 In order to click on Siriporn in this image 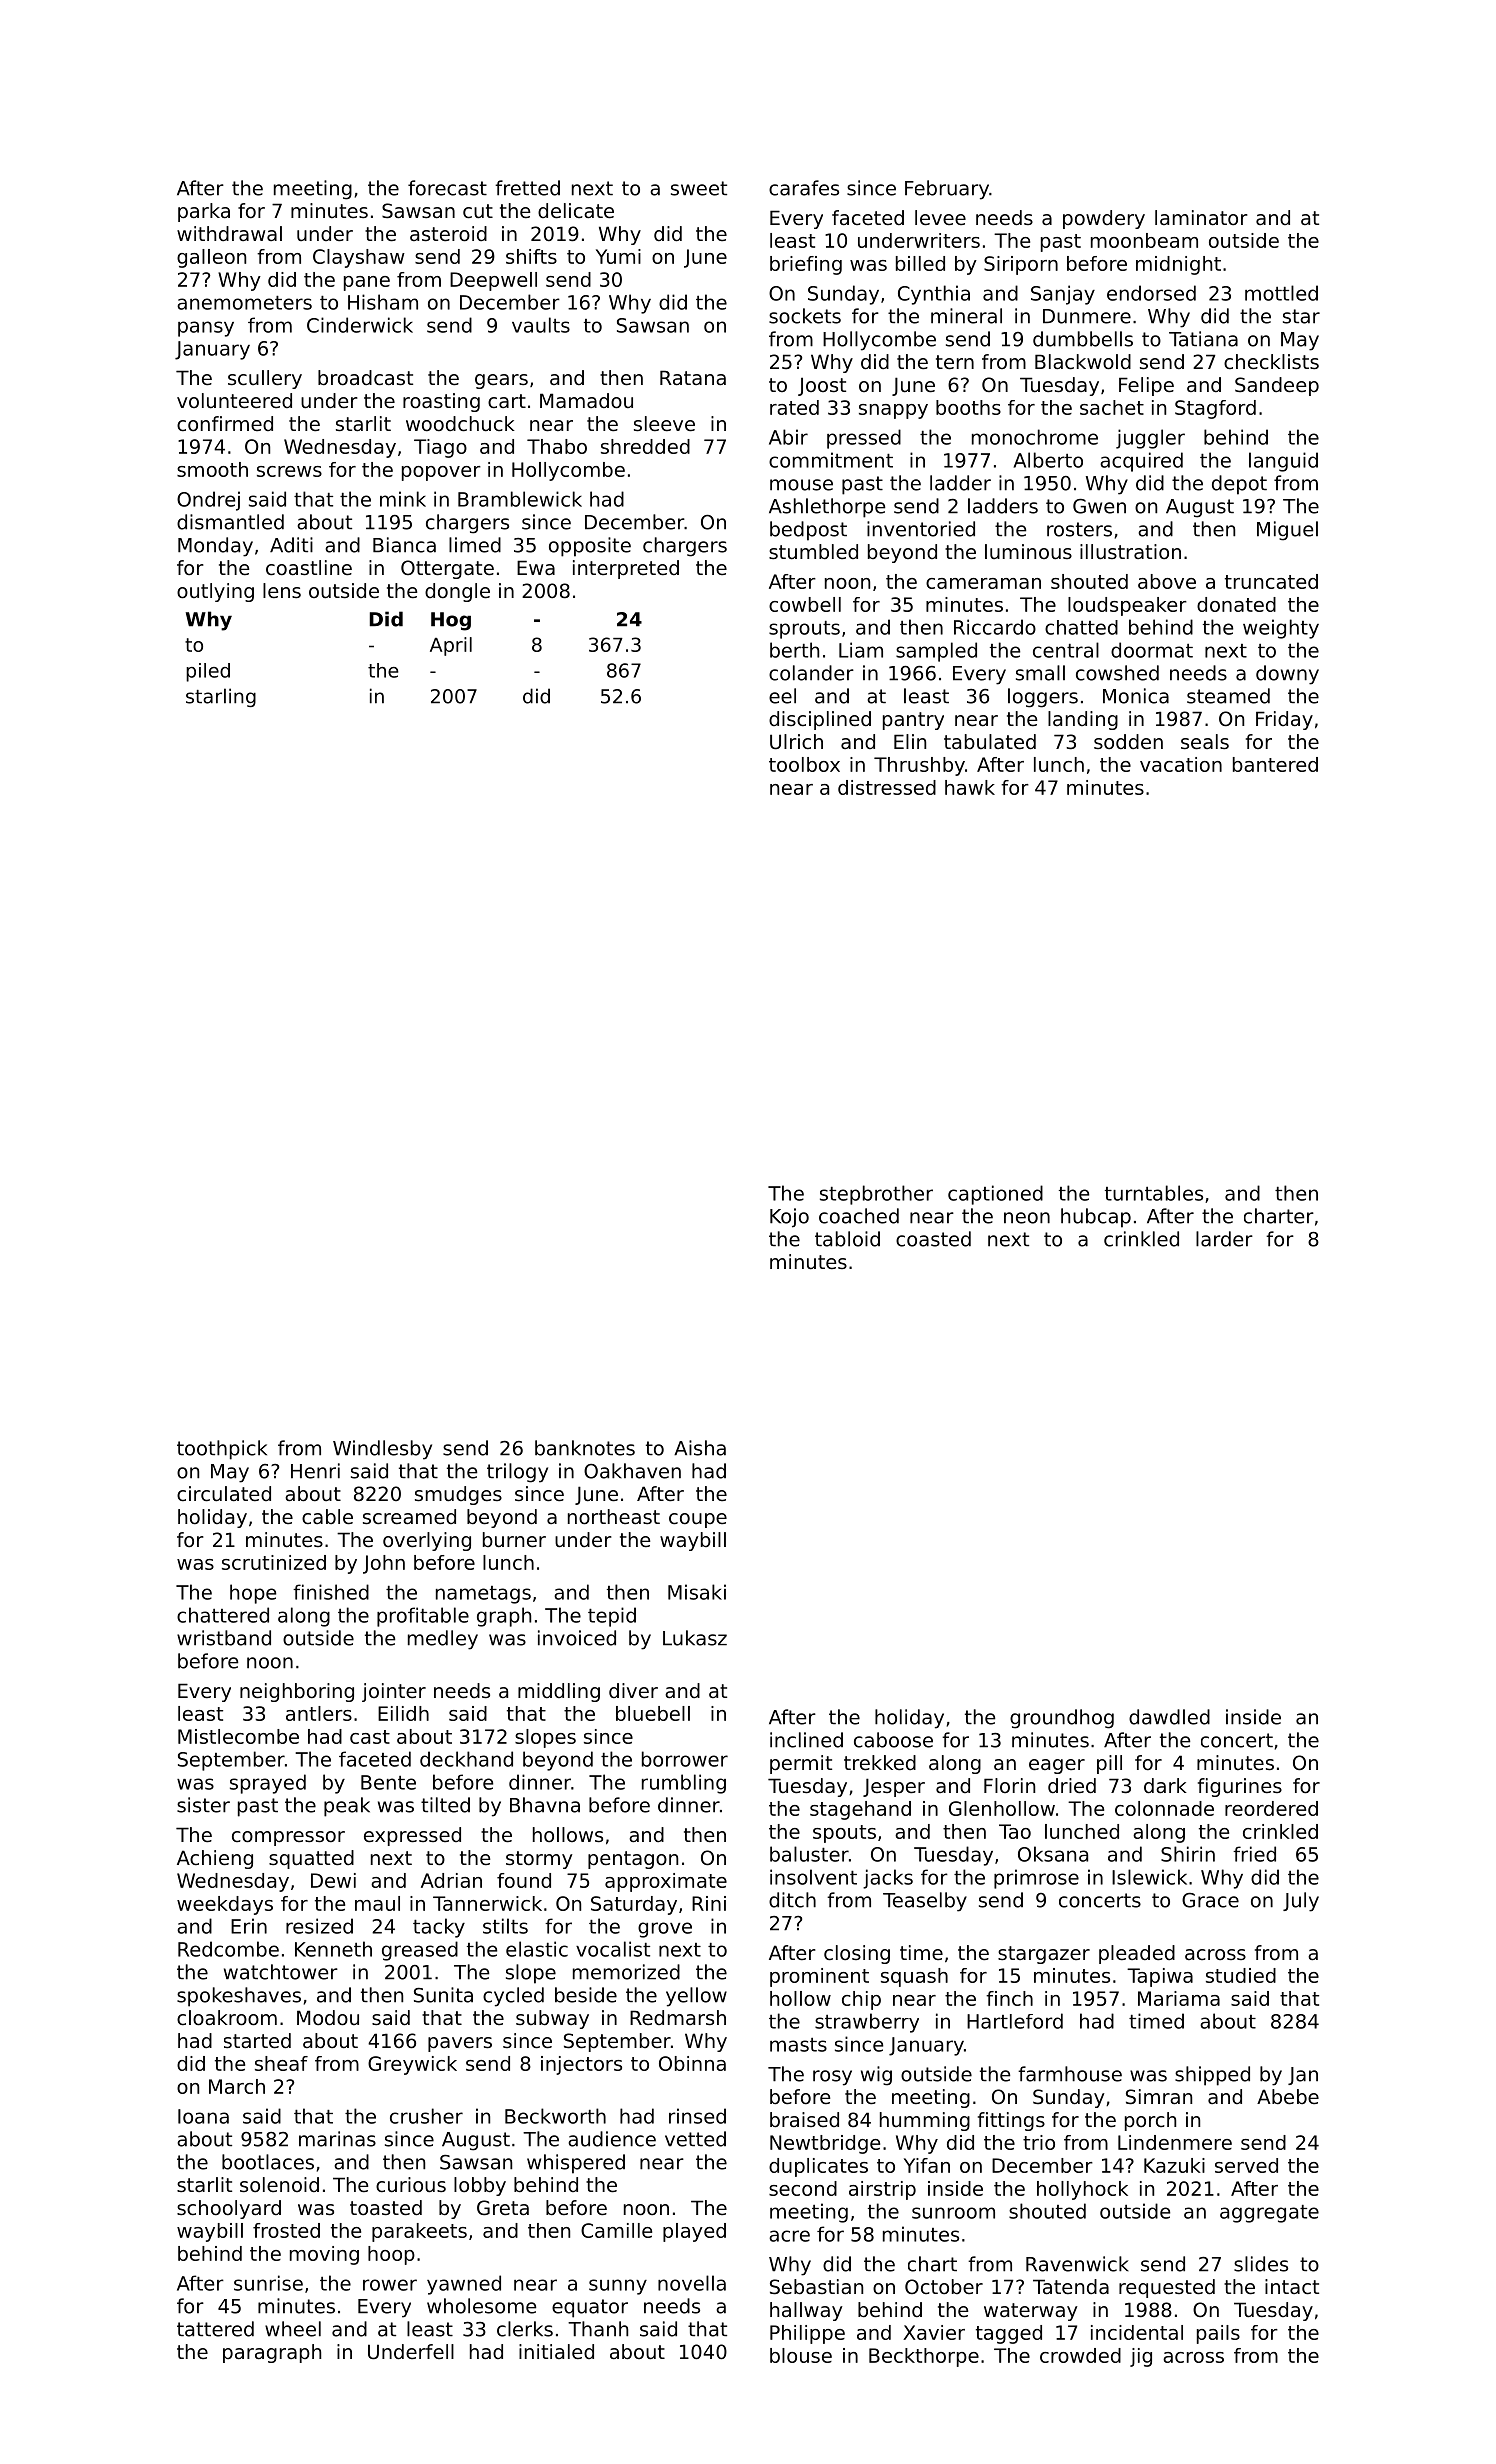, I will do `click(1021, 265)`.
